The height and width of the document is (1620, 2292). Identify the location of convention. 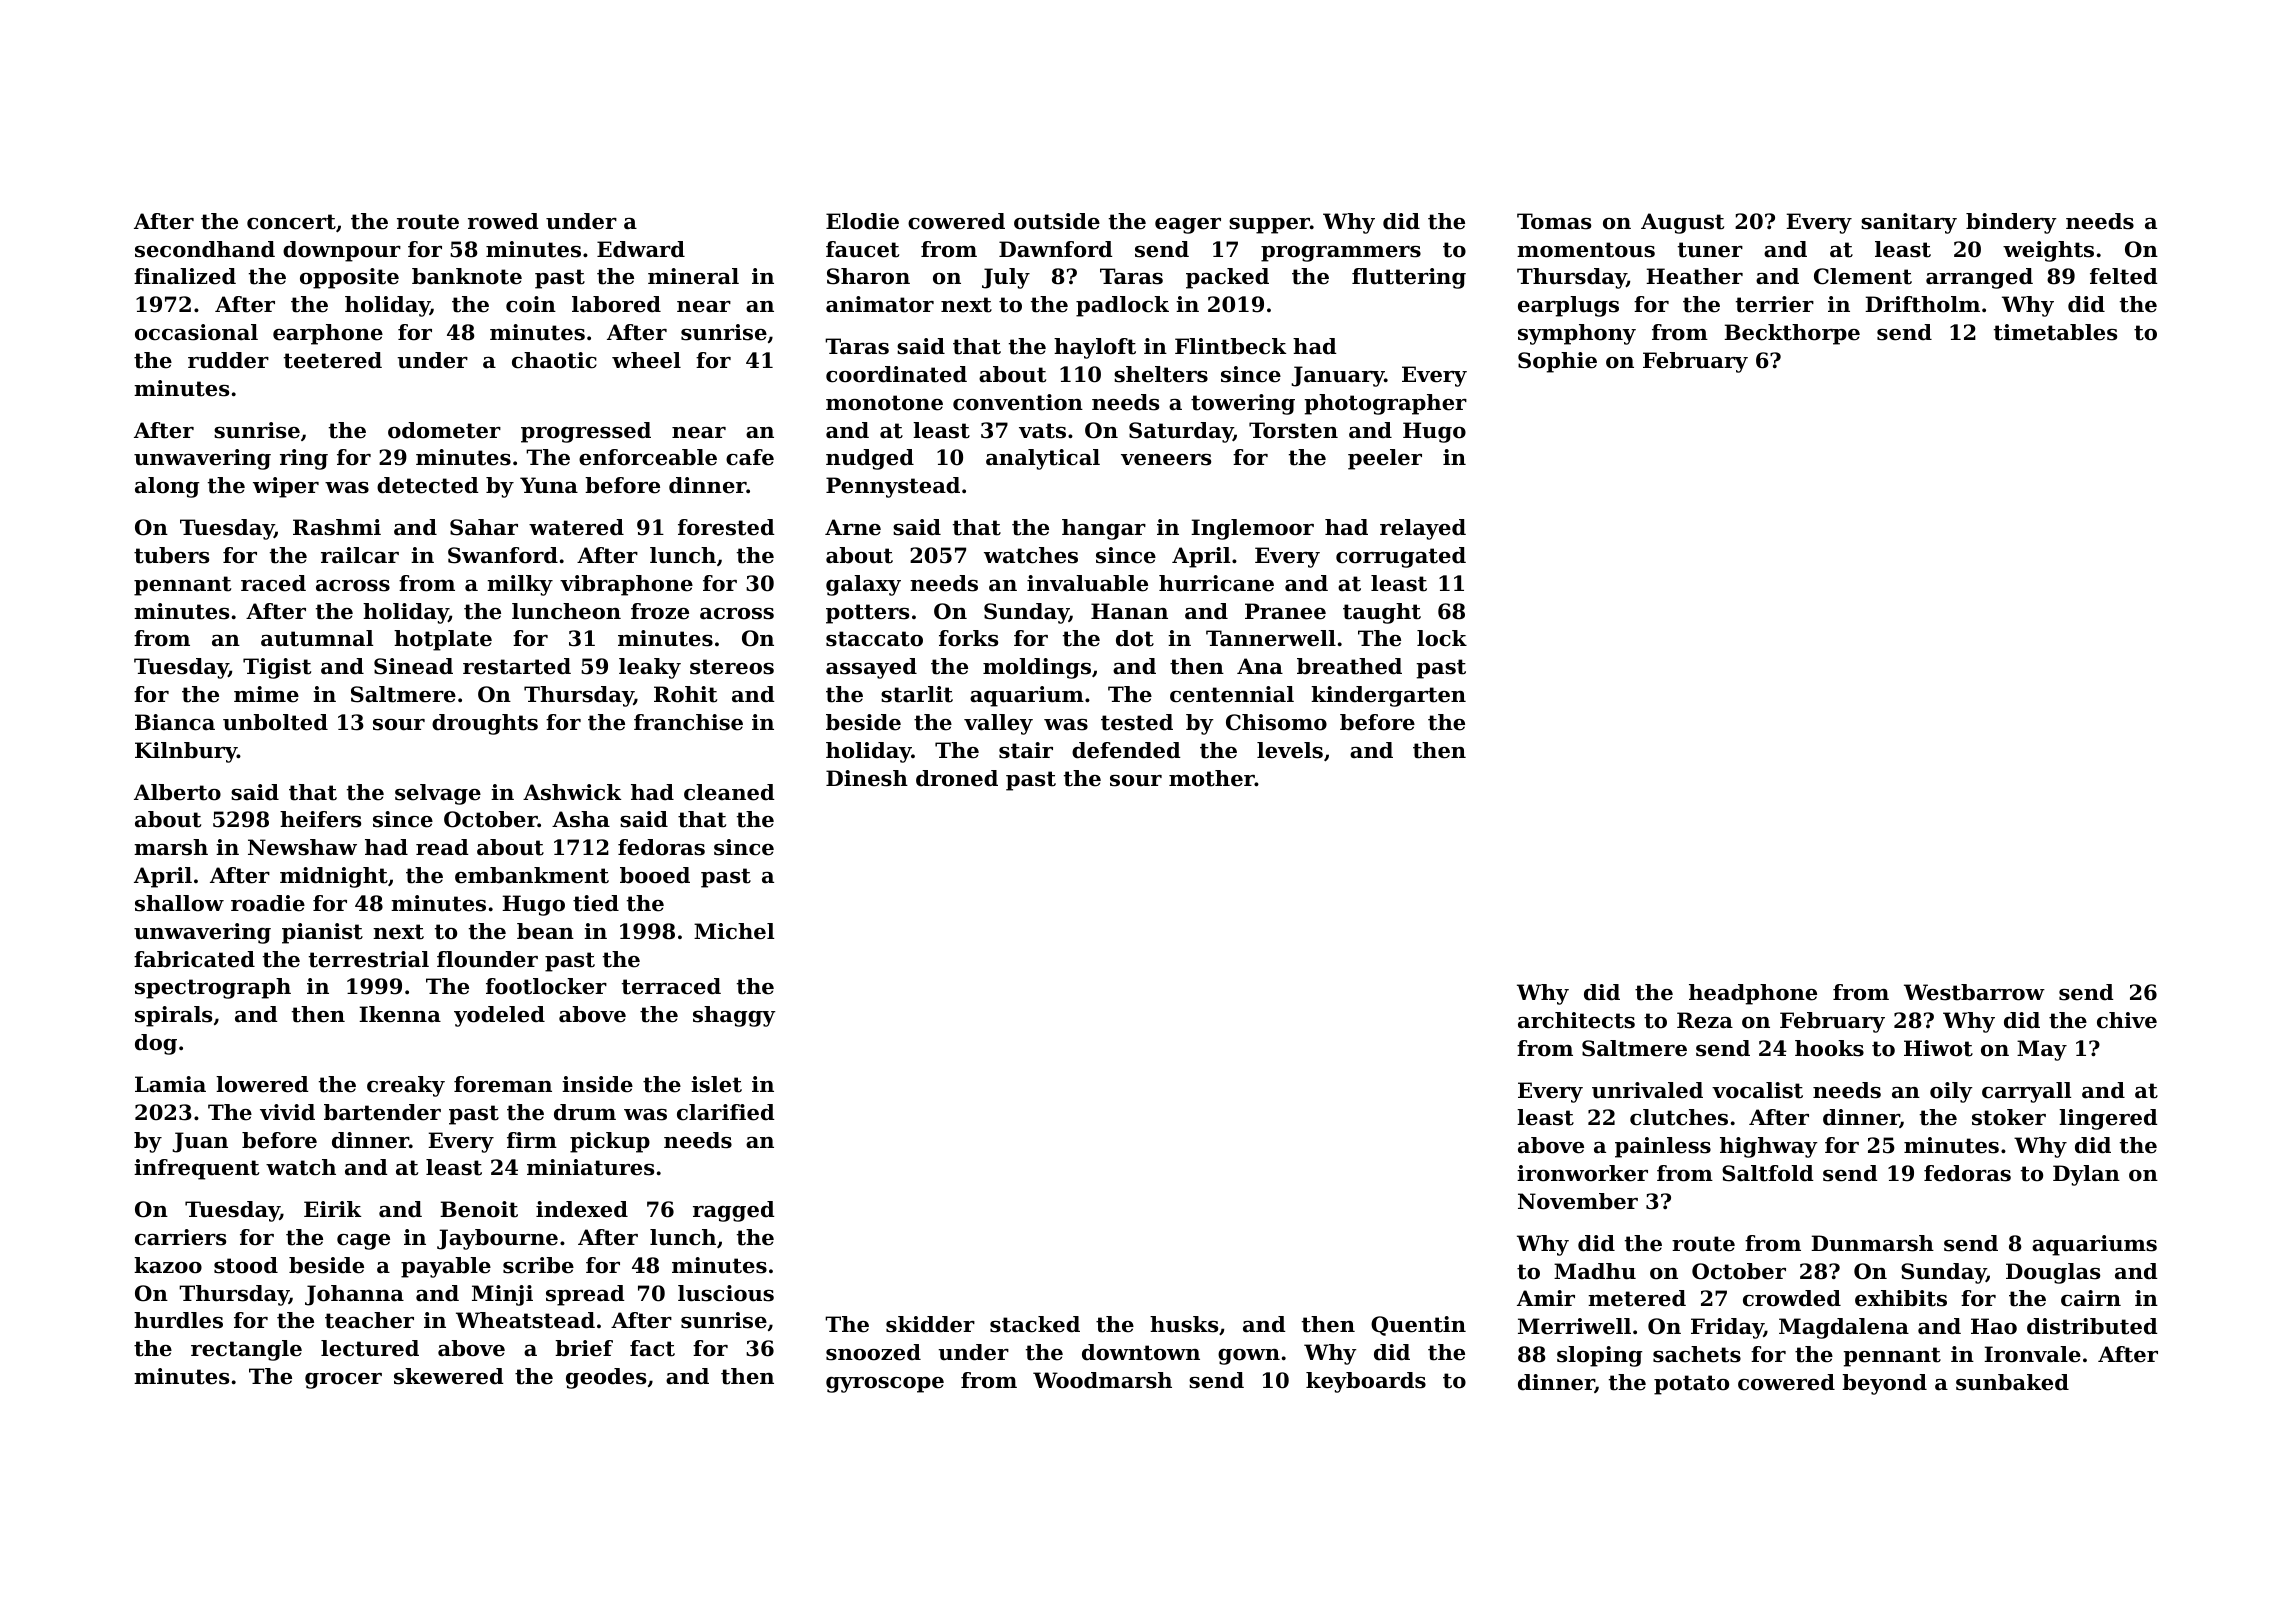
(1018, 402).
